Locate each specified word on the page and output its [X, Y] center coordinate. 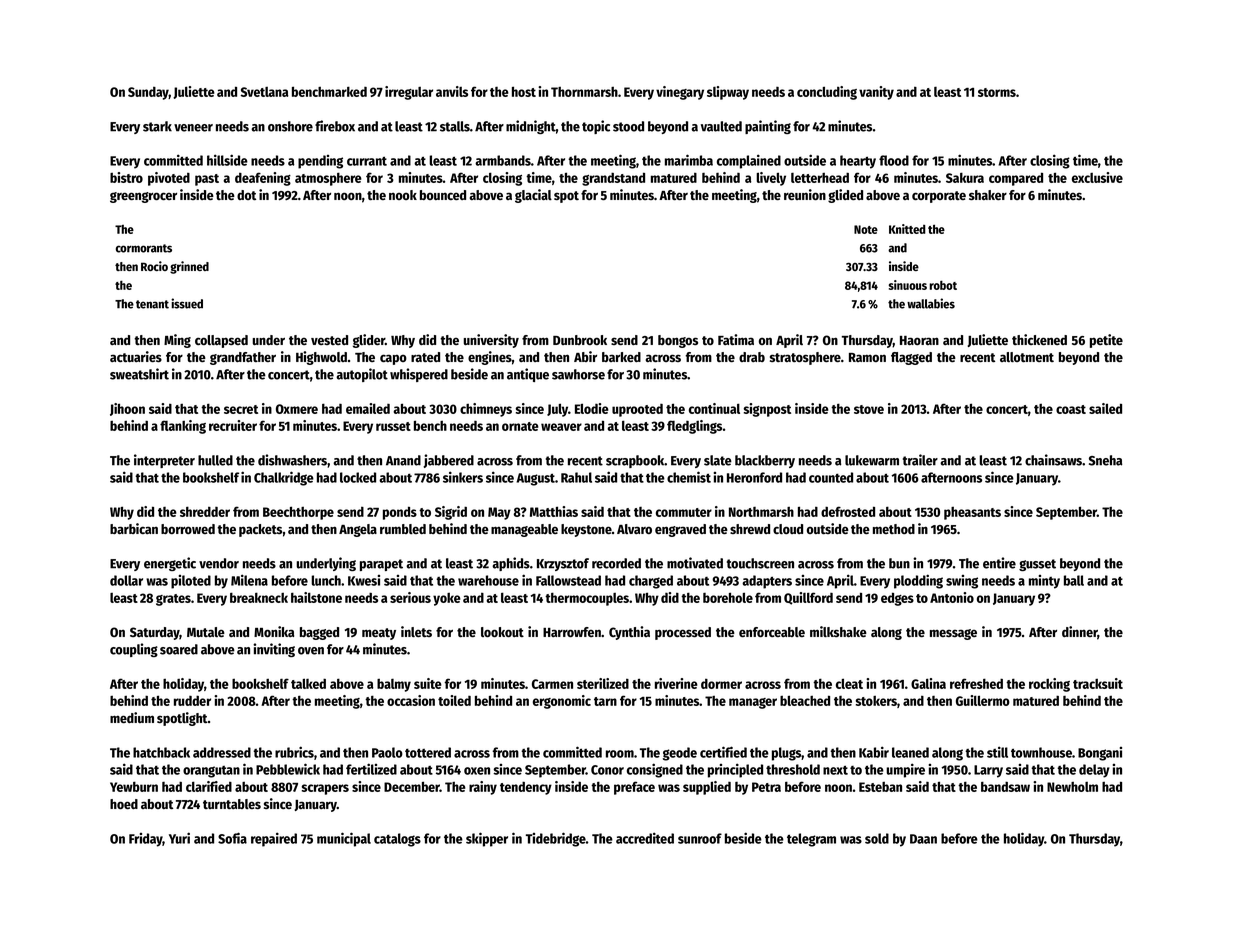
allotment [1027, 357]
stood [628, 126]
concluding [827, 93]
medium [132, 717]
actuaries [136, 356]
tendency [526, 788]
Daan [923, 839]
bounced [443, 195]
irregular [409, 93]
